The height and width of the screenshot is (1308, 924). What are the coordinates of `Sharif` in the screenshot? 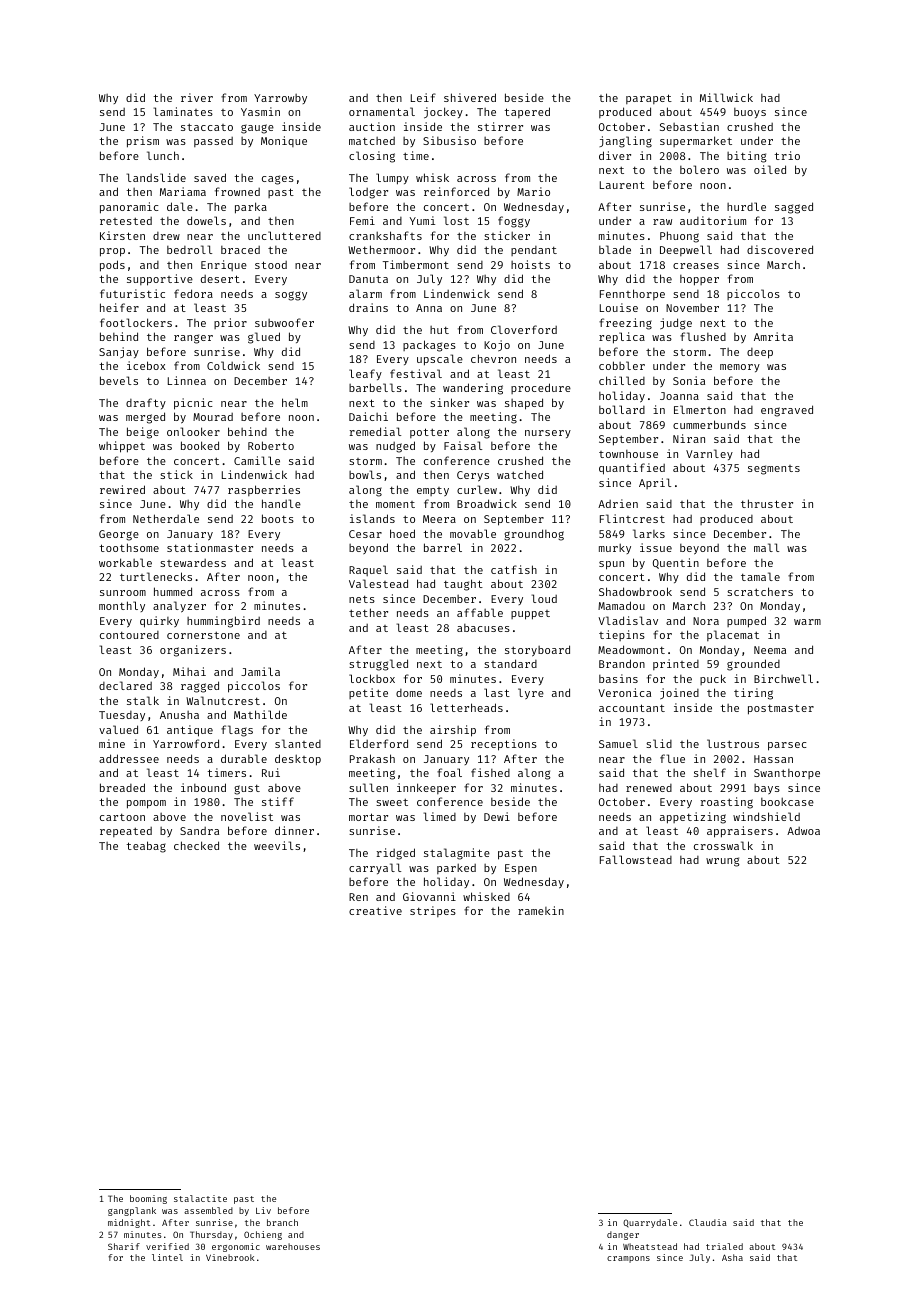 It's located at (124, 1246).
